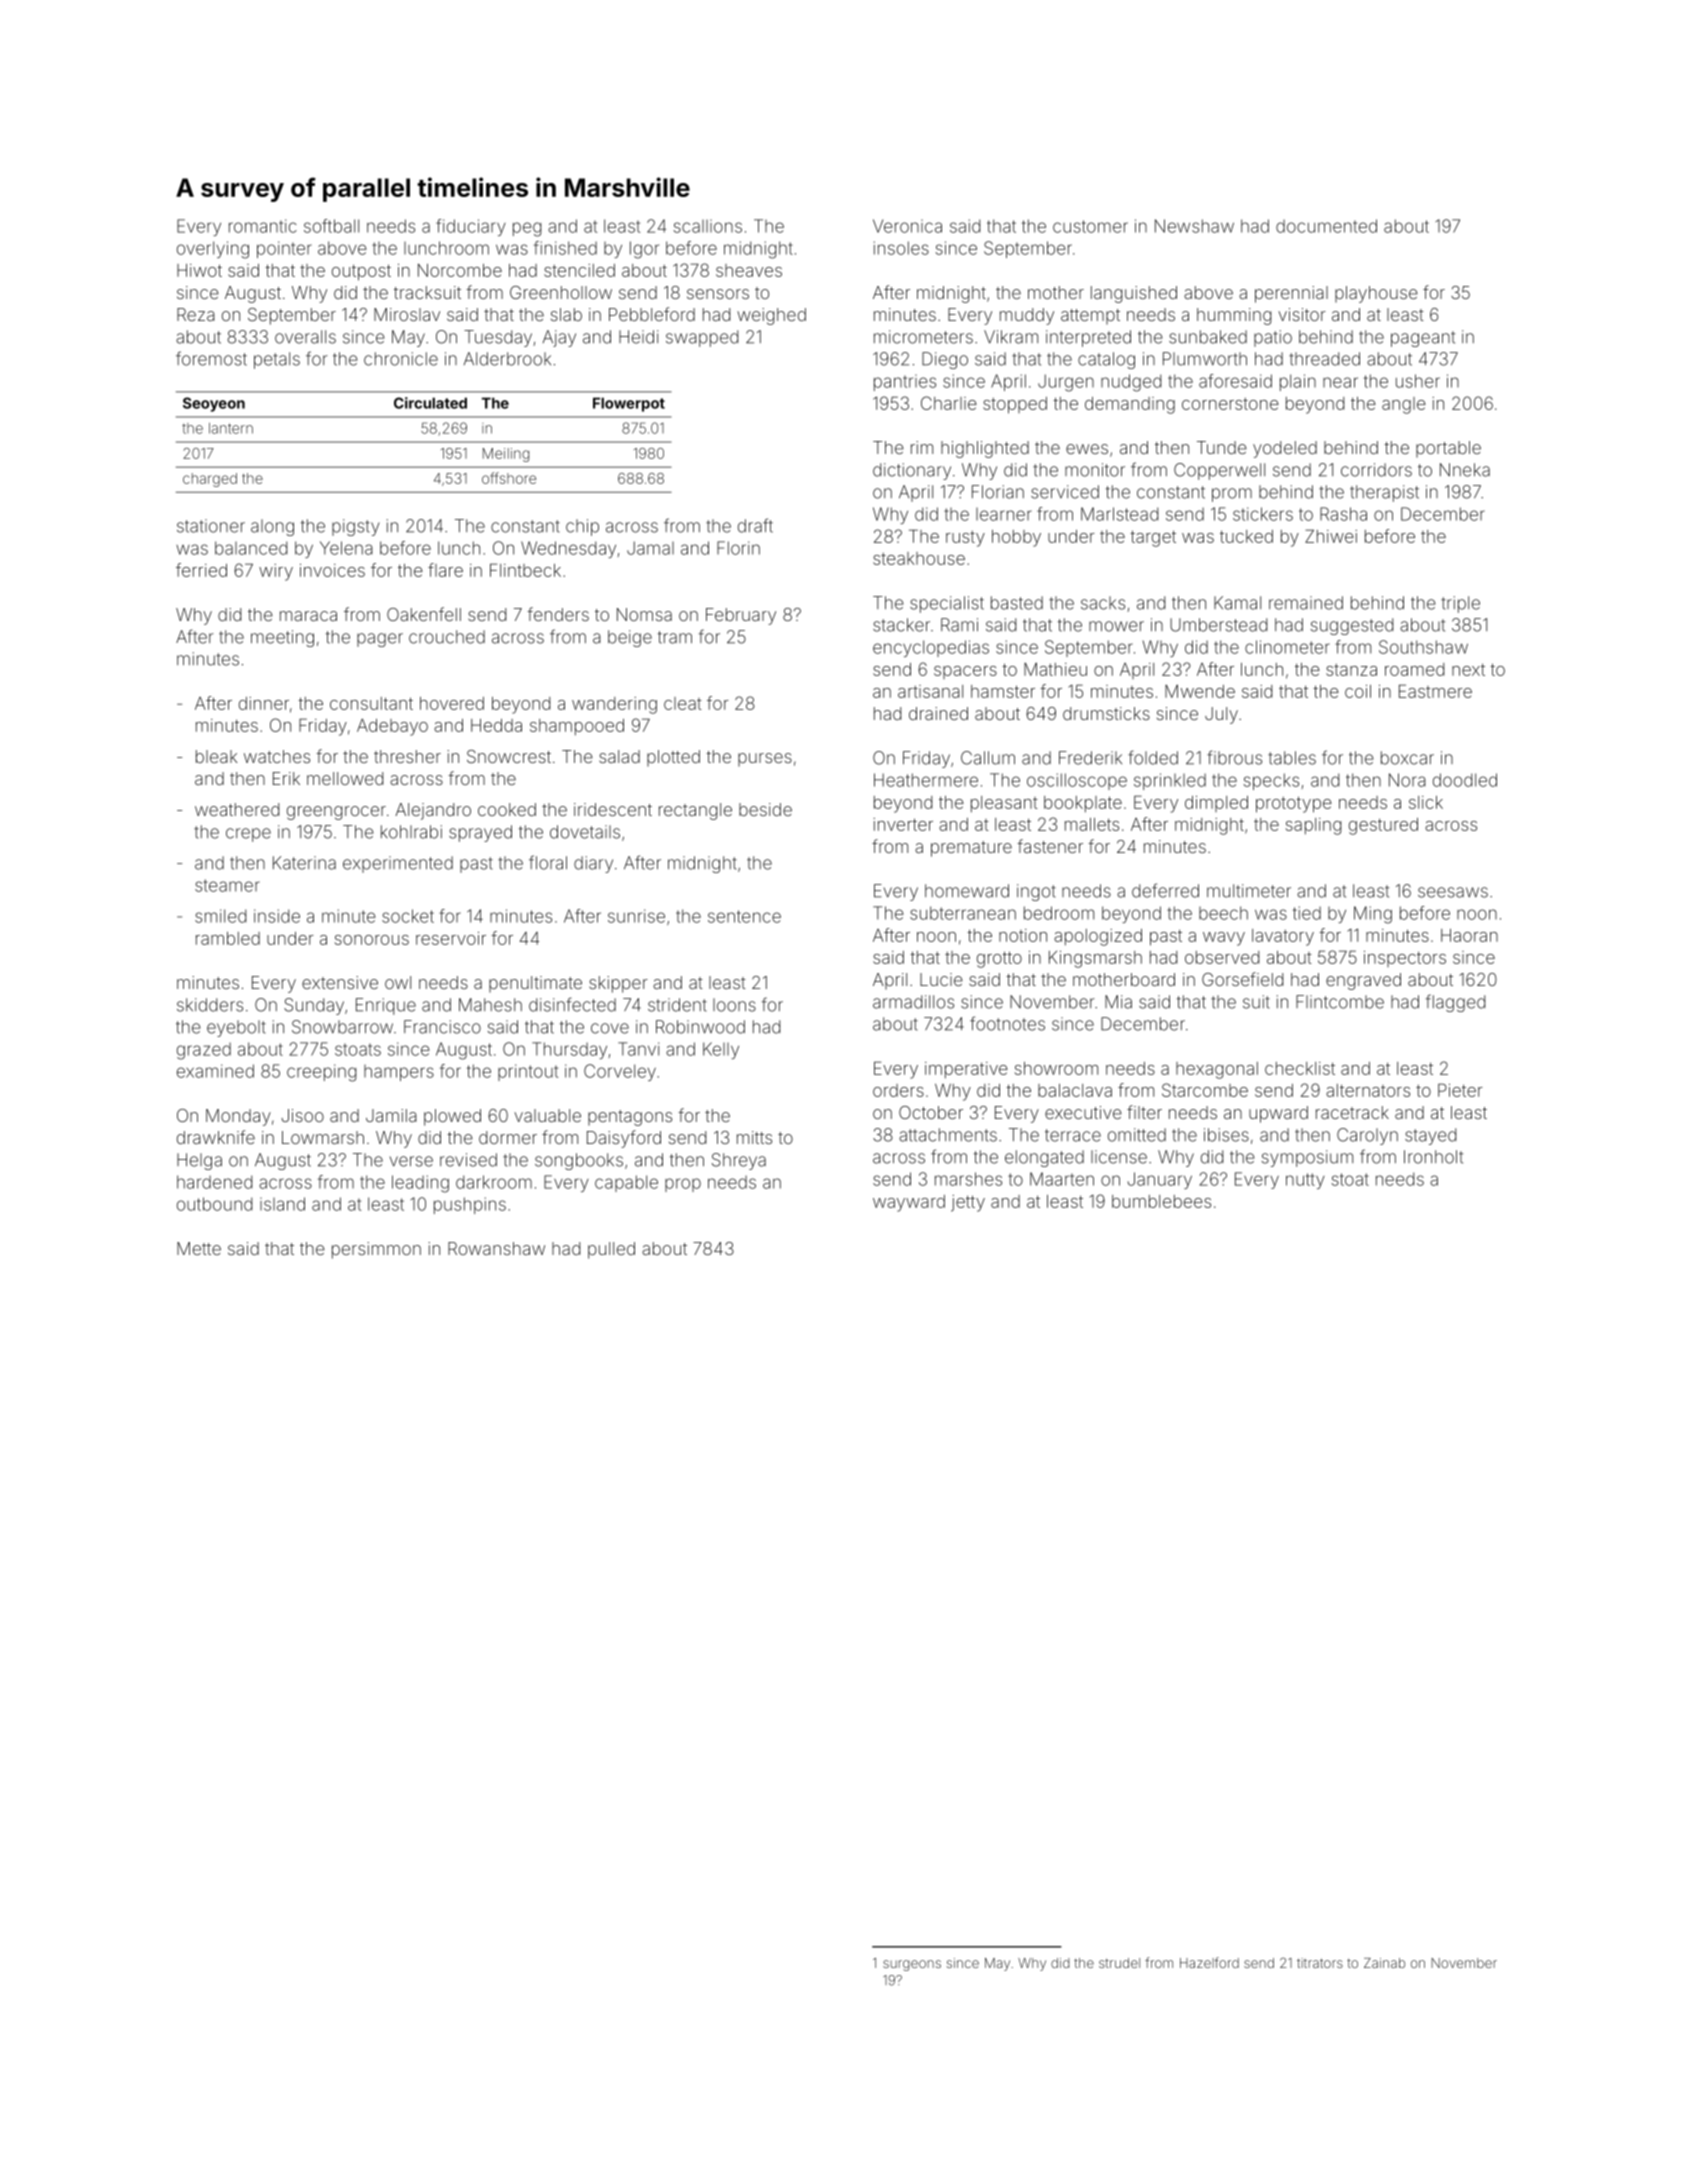  I want to click on skidders, so click(210, 1005).
